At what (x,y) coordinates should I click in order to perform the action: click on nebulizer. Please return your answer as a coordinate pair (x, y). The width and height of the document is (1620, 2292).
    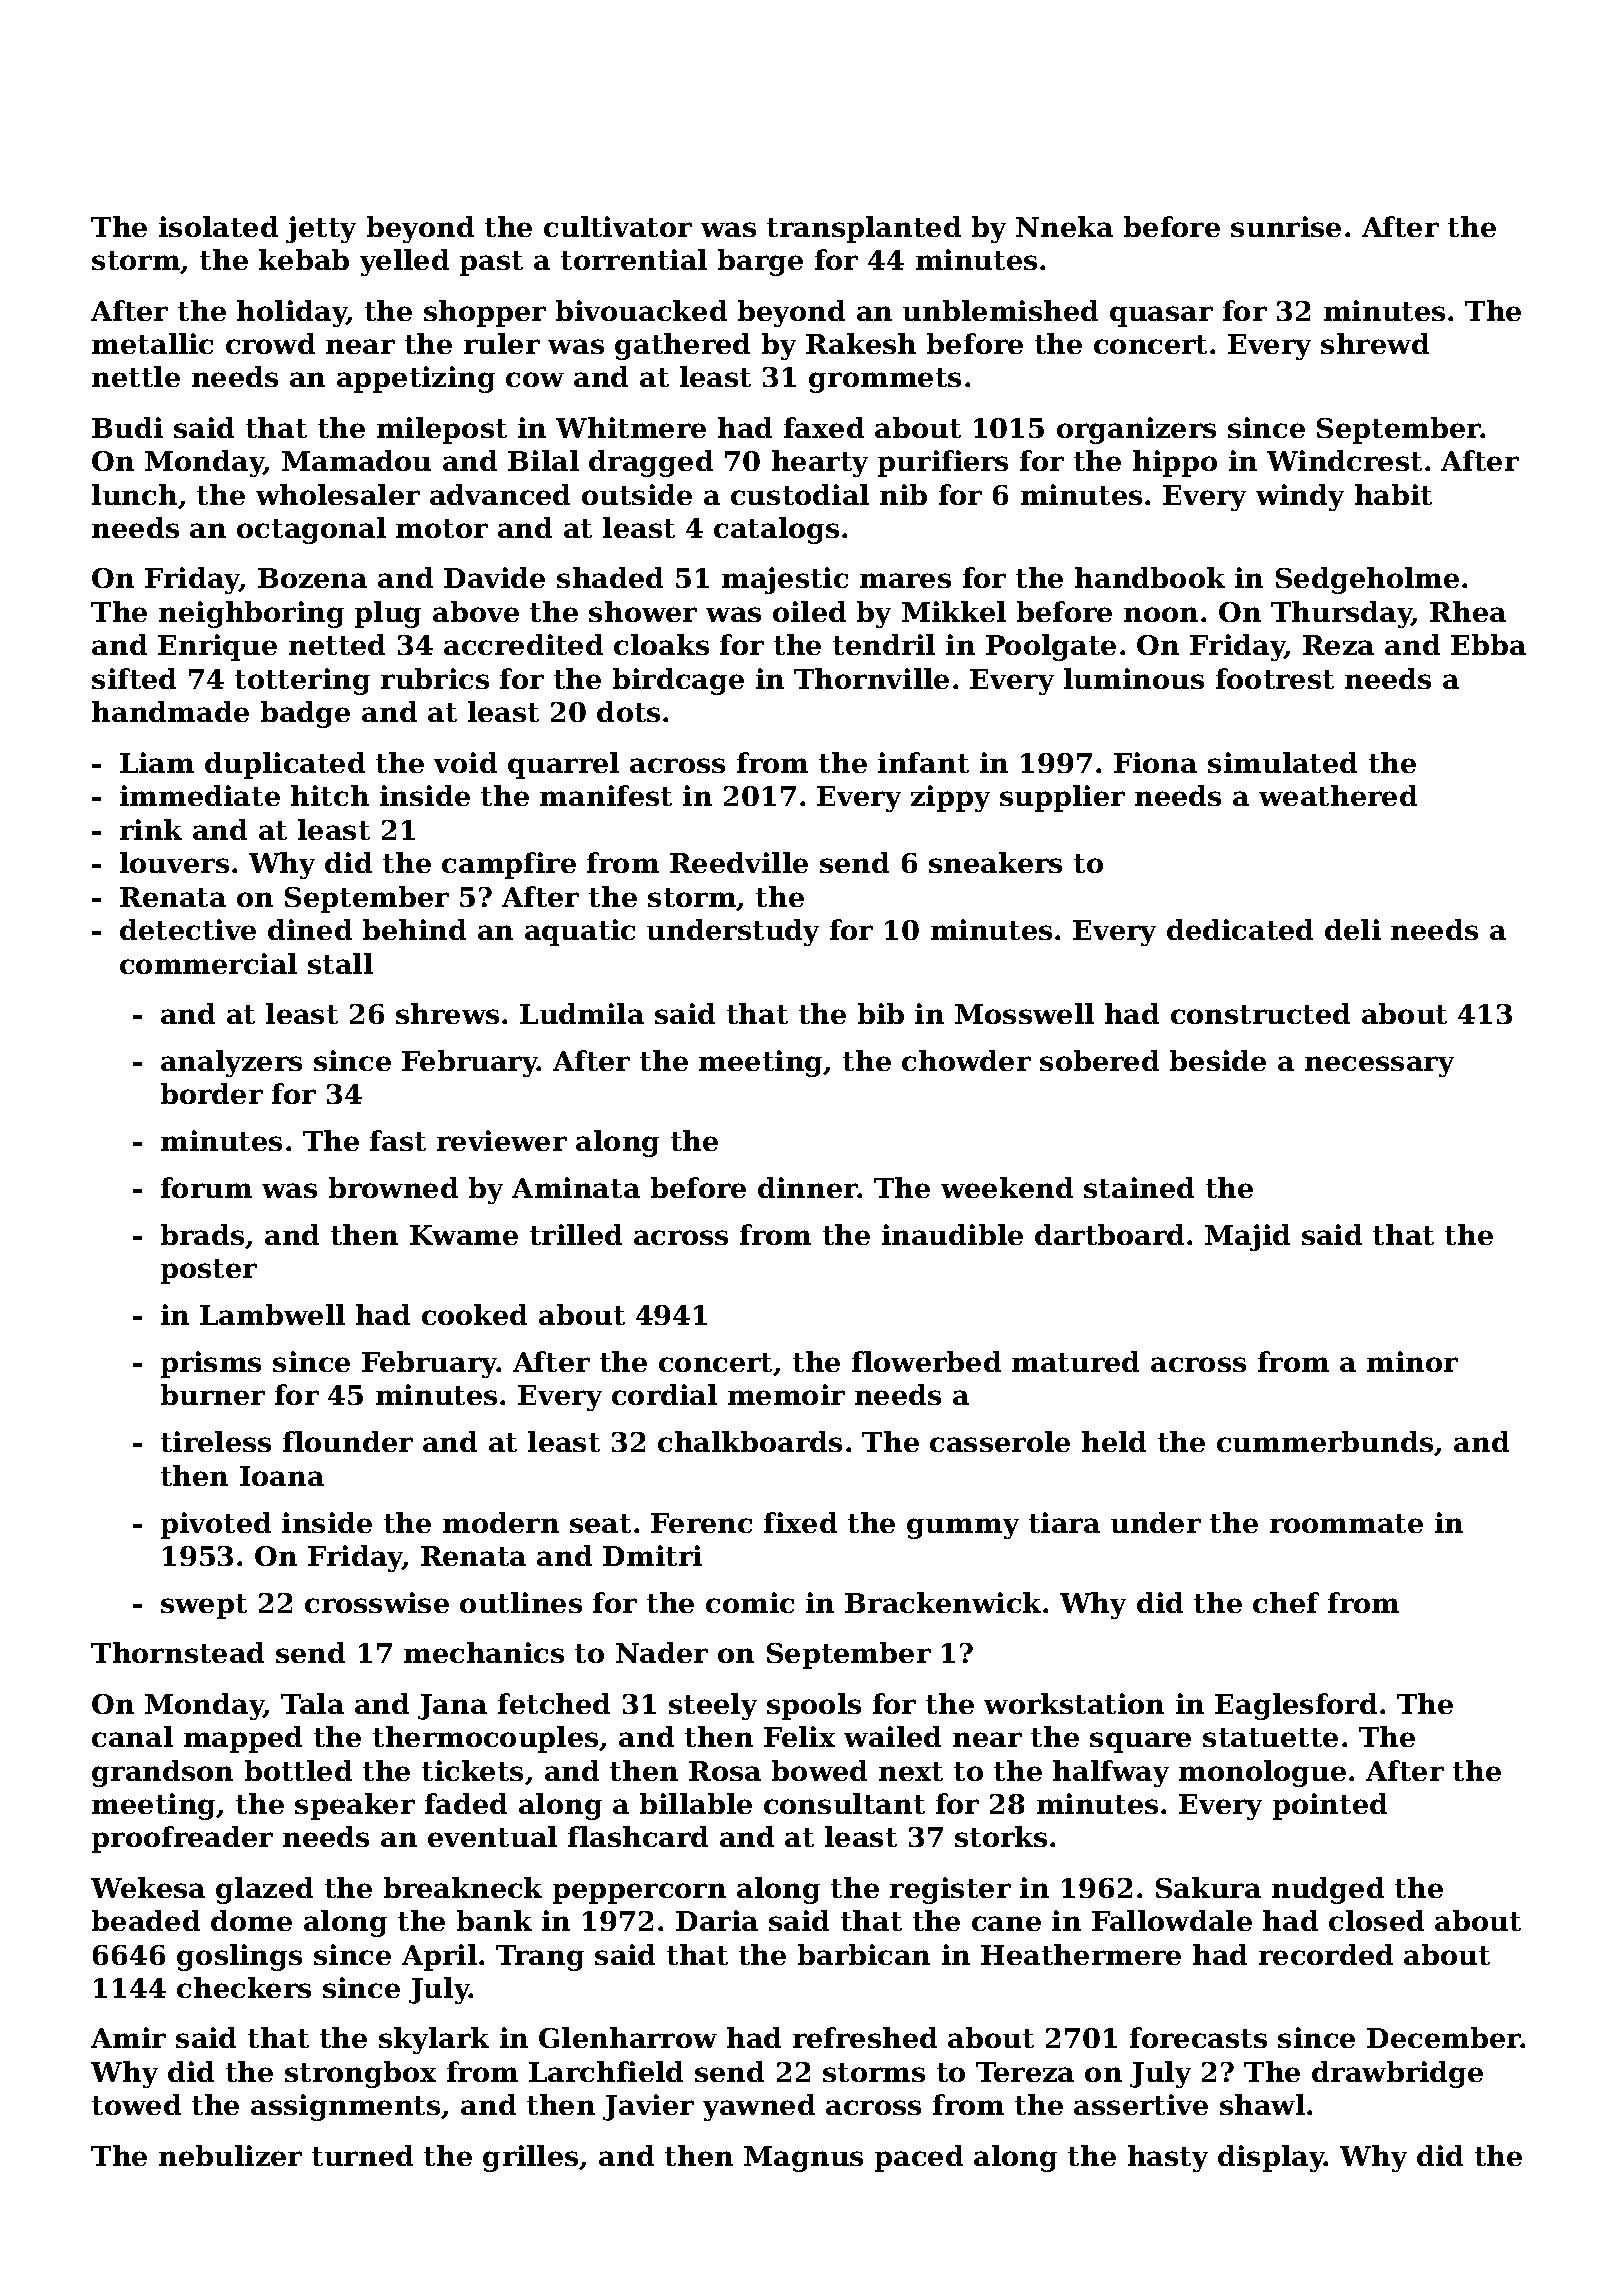
    Looking at the image, I should click on (230, 2155).
